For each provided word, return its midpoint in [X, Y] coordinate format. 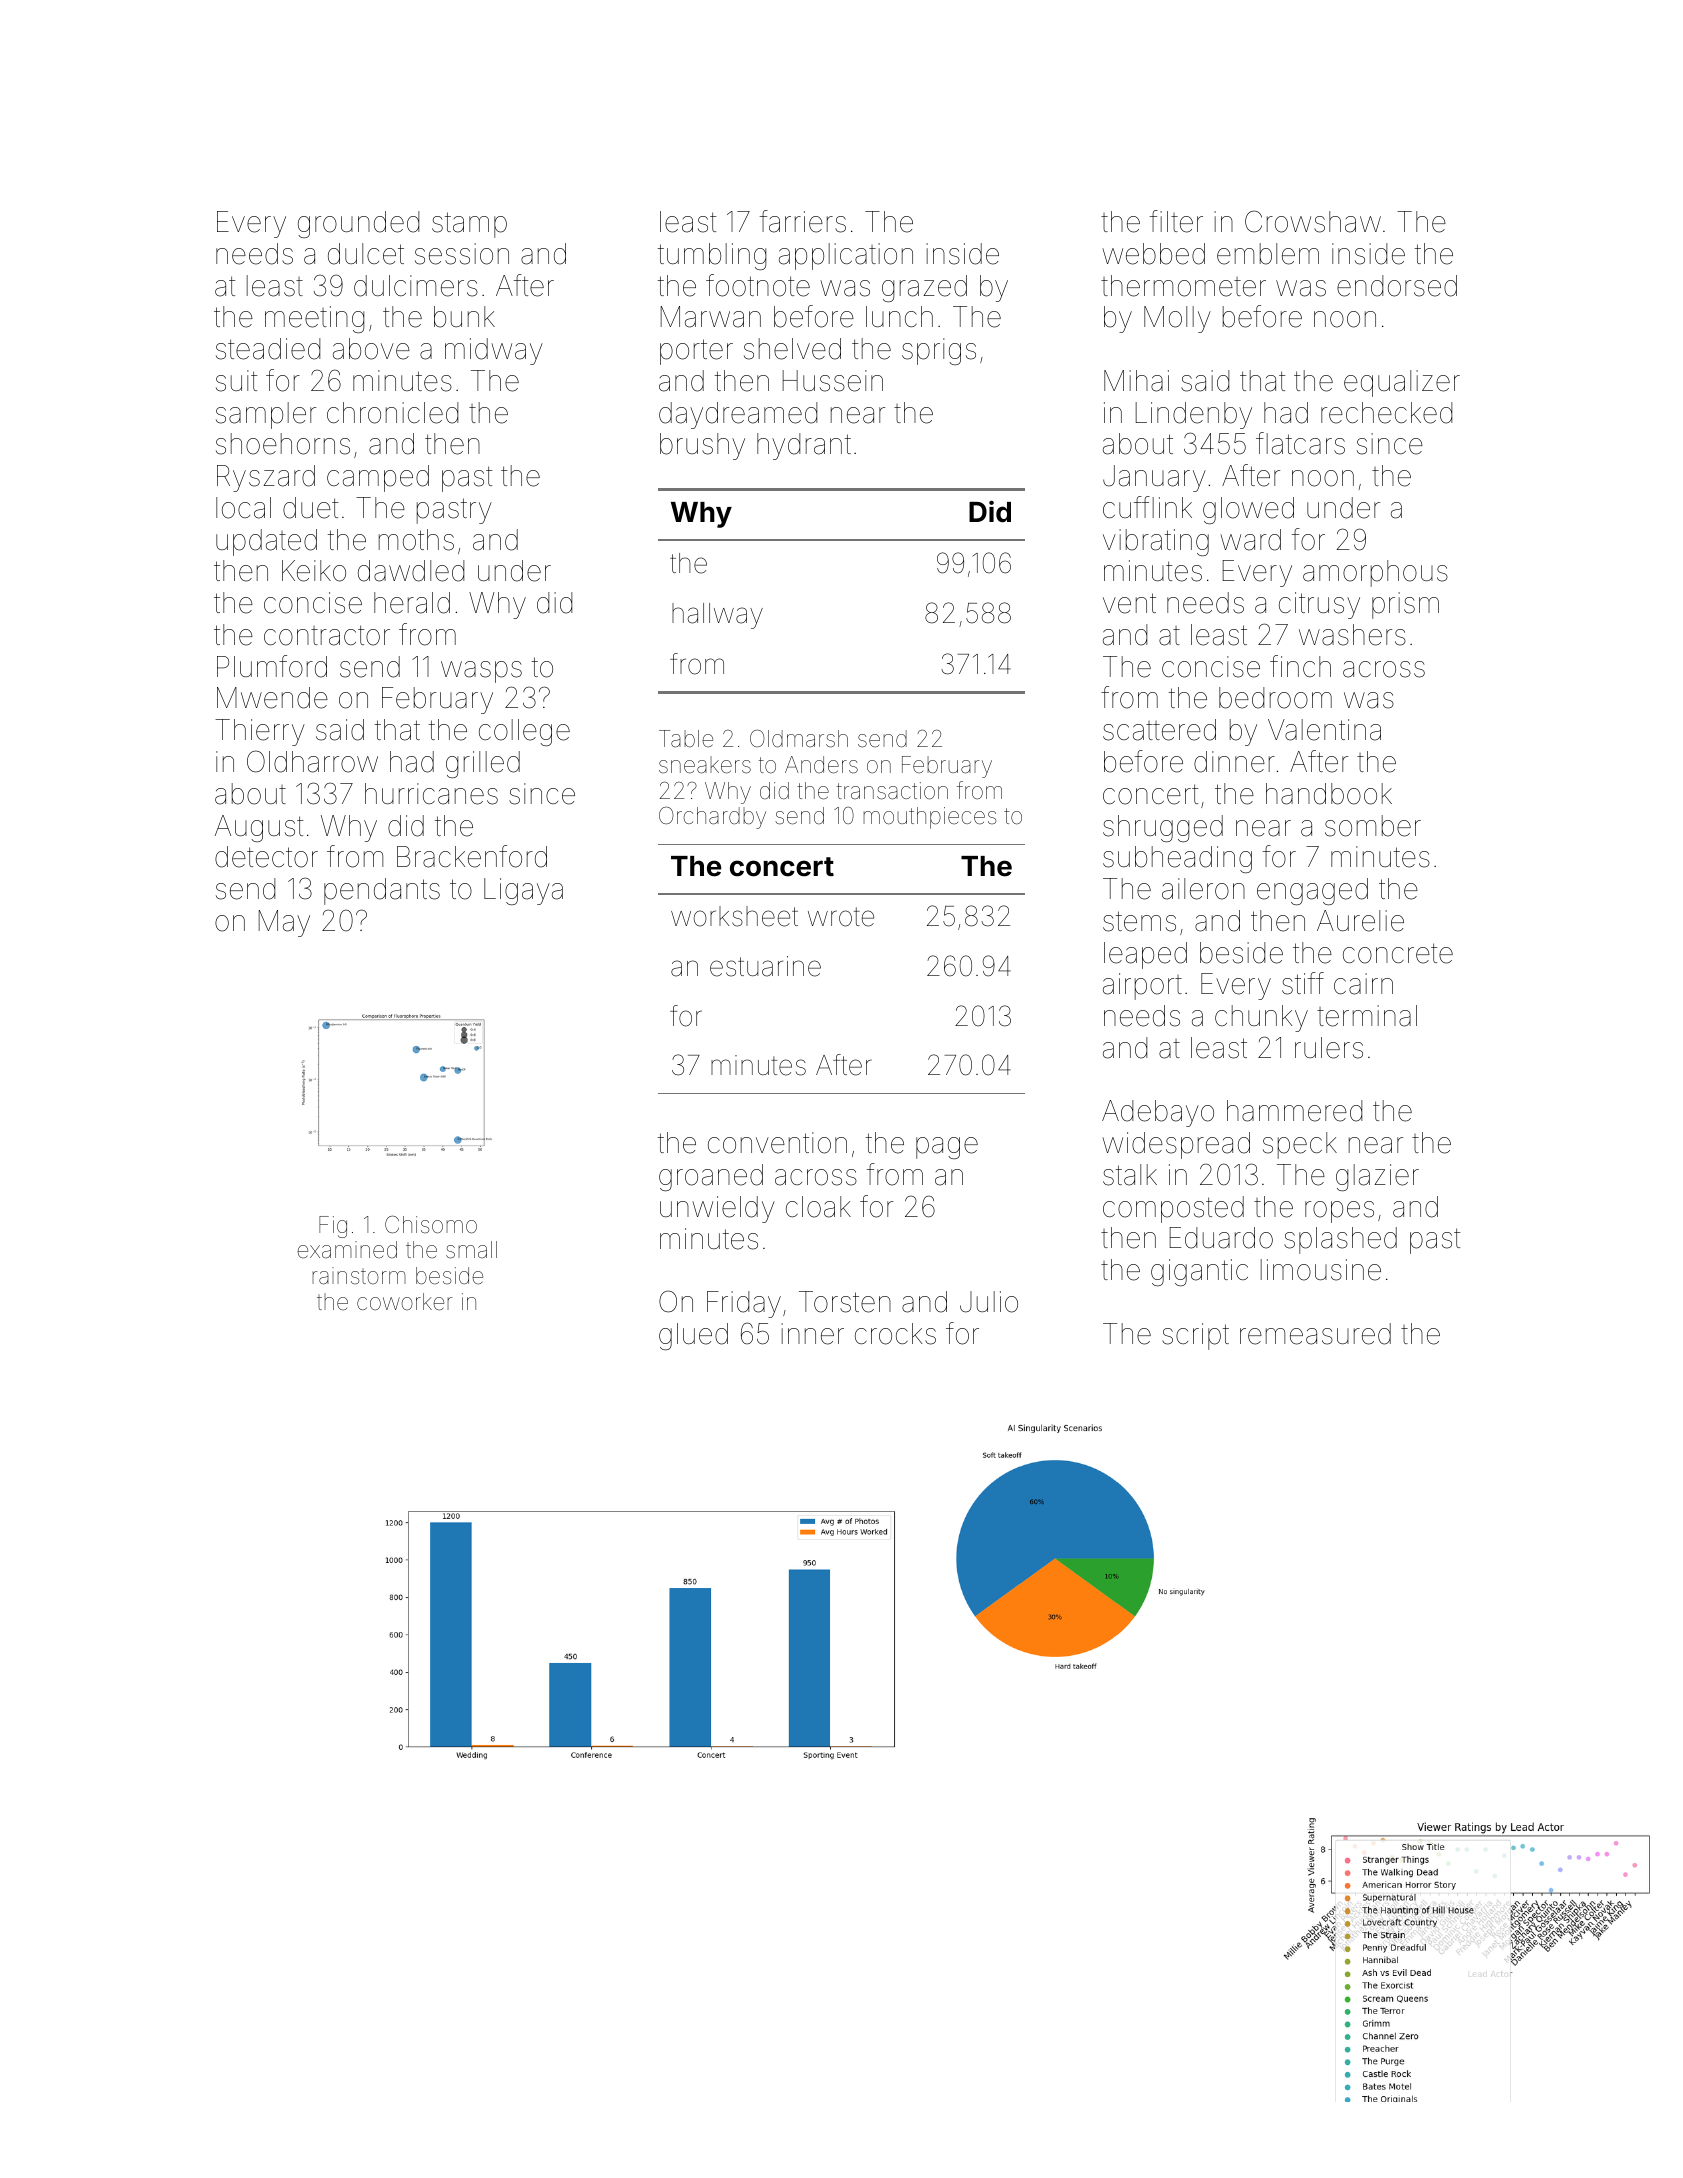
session [462, 254]
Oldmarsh [799, 739]
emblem [1268, 254]
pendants [382, 891]
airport [1142, 986]
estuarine [765, 966]
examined [347, 1250]
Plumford [272, 666]
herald [412, 603]
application [846, 256]
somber [1373, 826]
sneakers [705, 765]
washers [1352, 635]
